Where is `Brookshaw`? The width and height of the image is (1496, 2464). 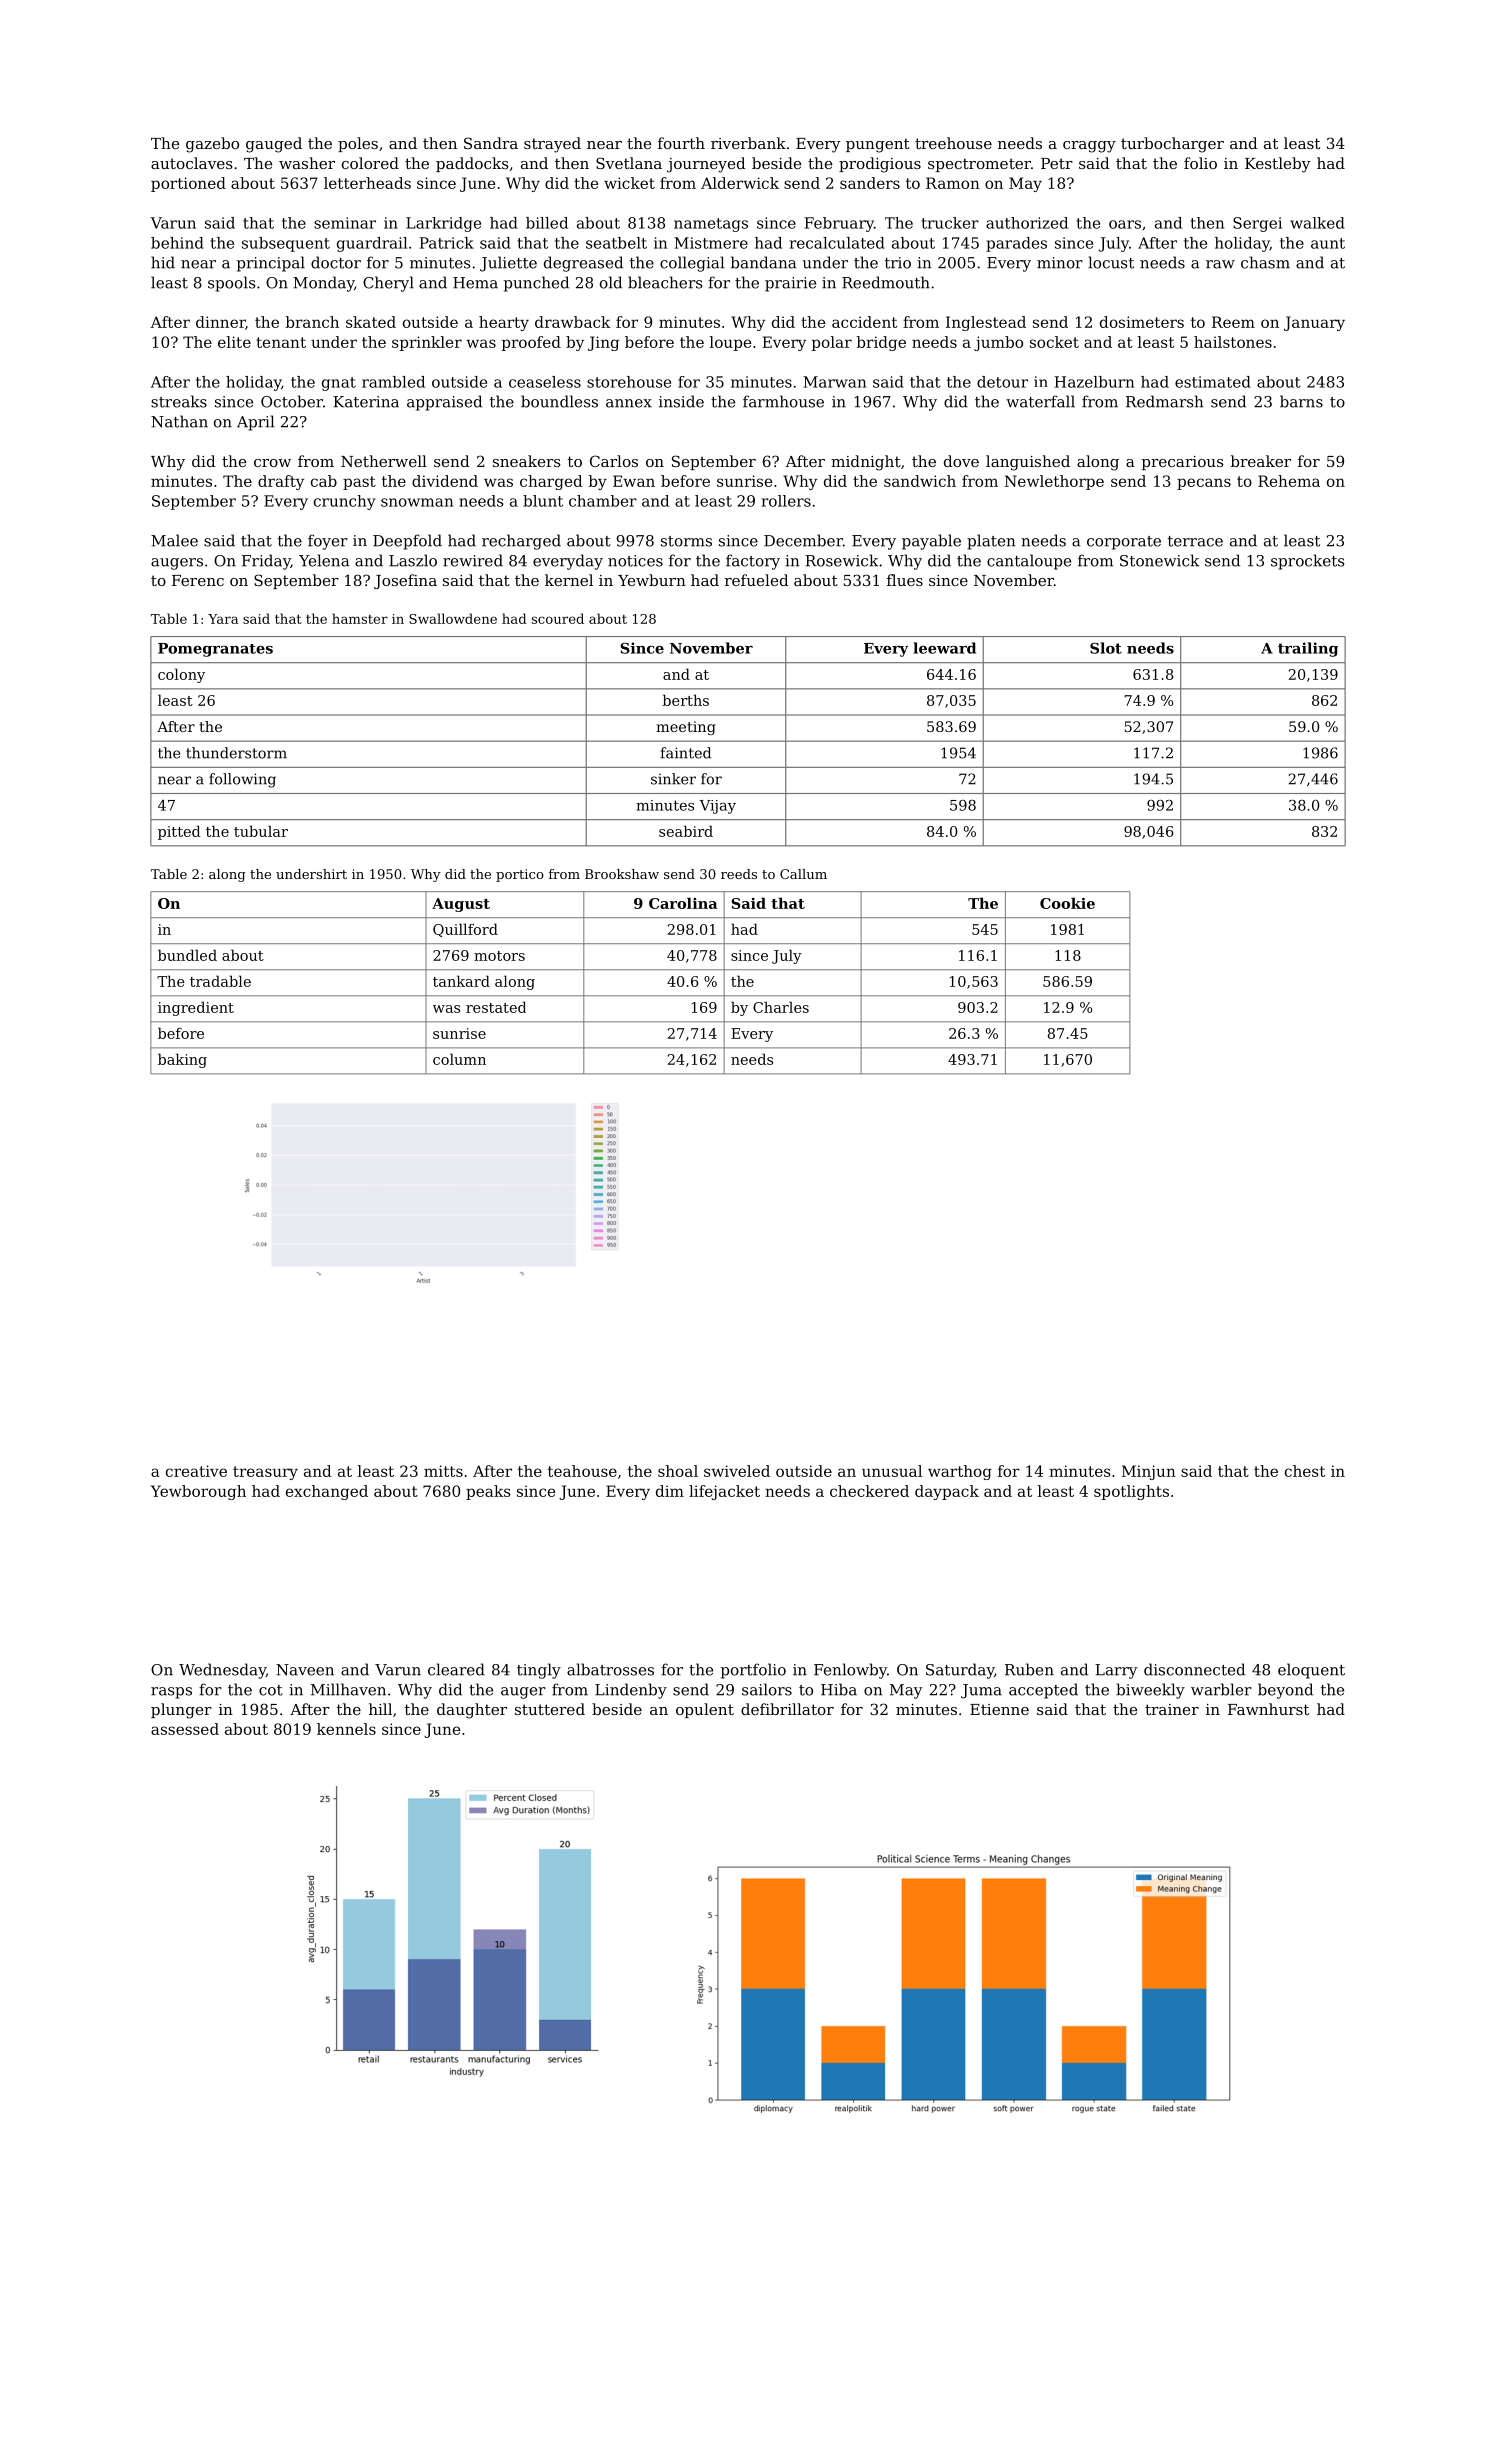
Brookshaw is located at coordinates (622, 874).
